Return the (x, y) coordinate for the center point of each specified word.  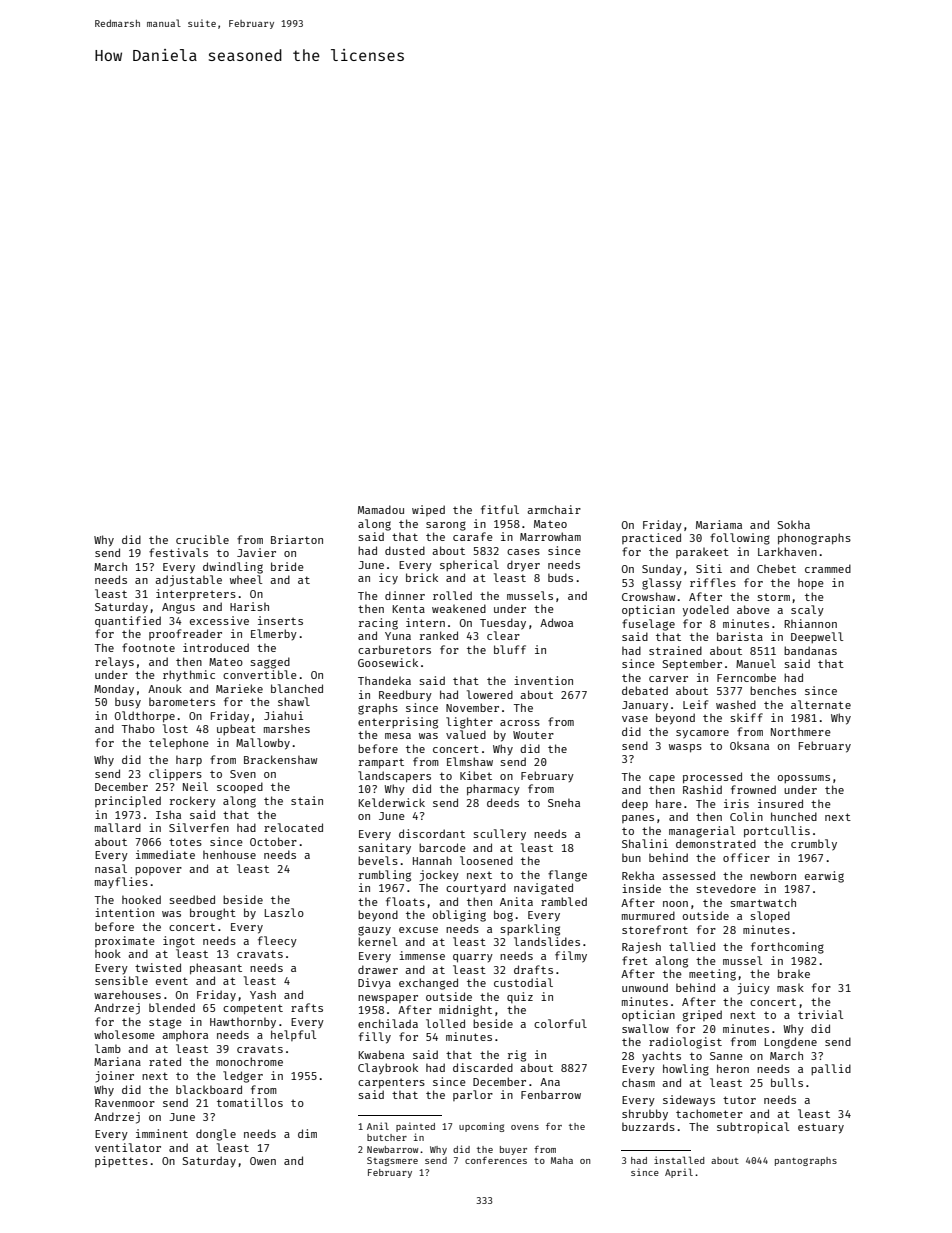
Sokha (794, 524)
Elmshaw (470, 761)
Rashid (702, 789)
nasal (111, 868)
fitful (500, 509)
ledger (243, 1077)
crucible (202, 539)
